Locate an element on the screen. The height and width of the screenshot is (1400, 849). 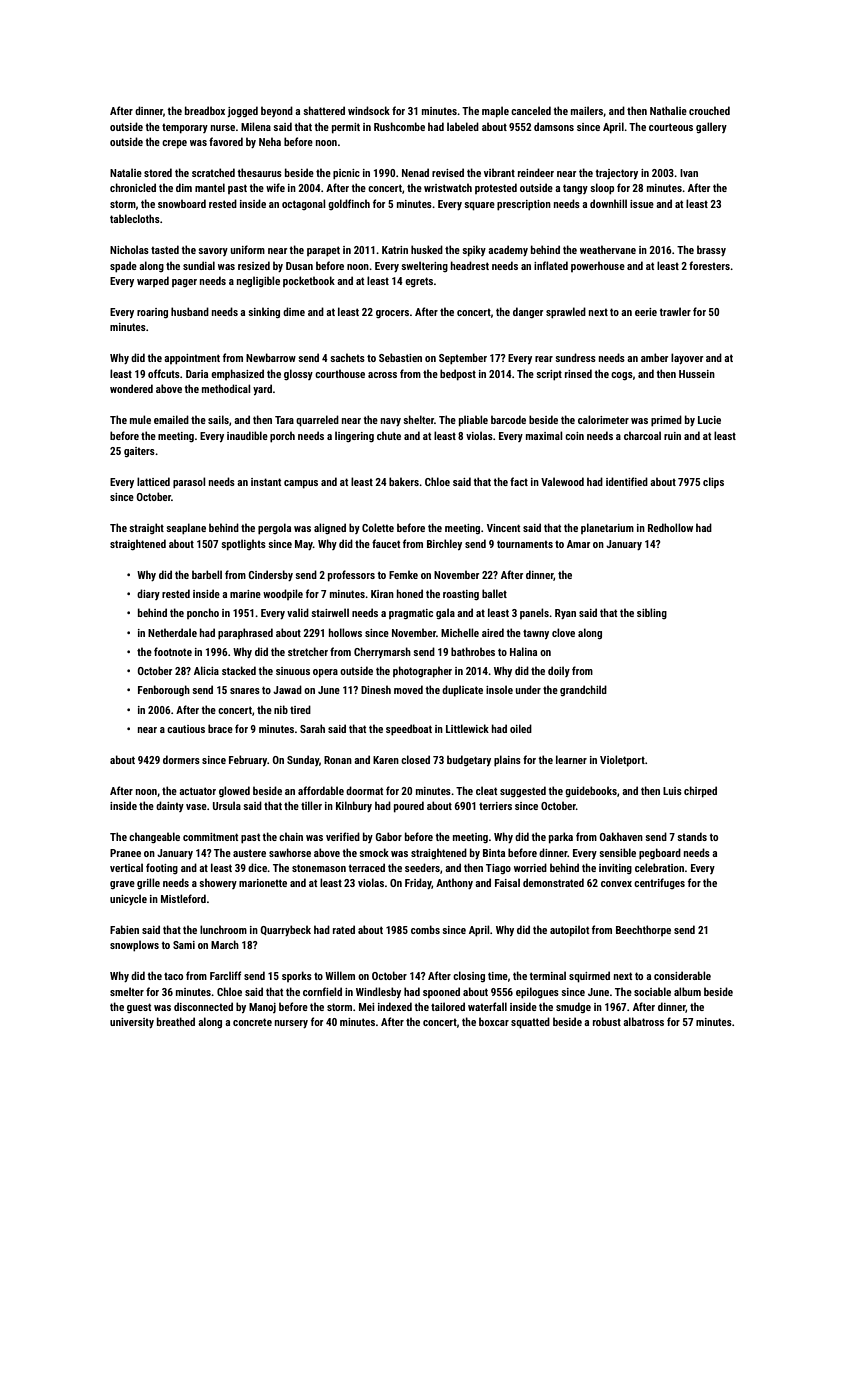
Ivan is located at coordinates (689, 173).
